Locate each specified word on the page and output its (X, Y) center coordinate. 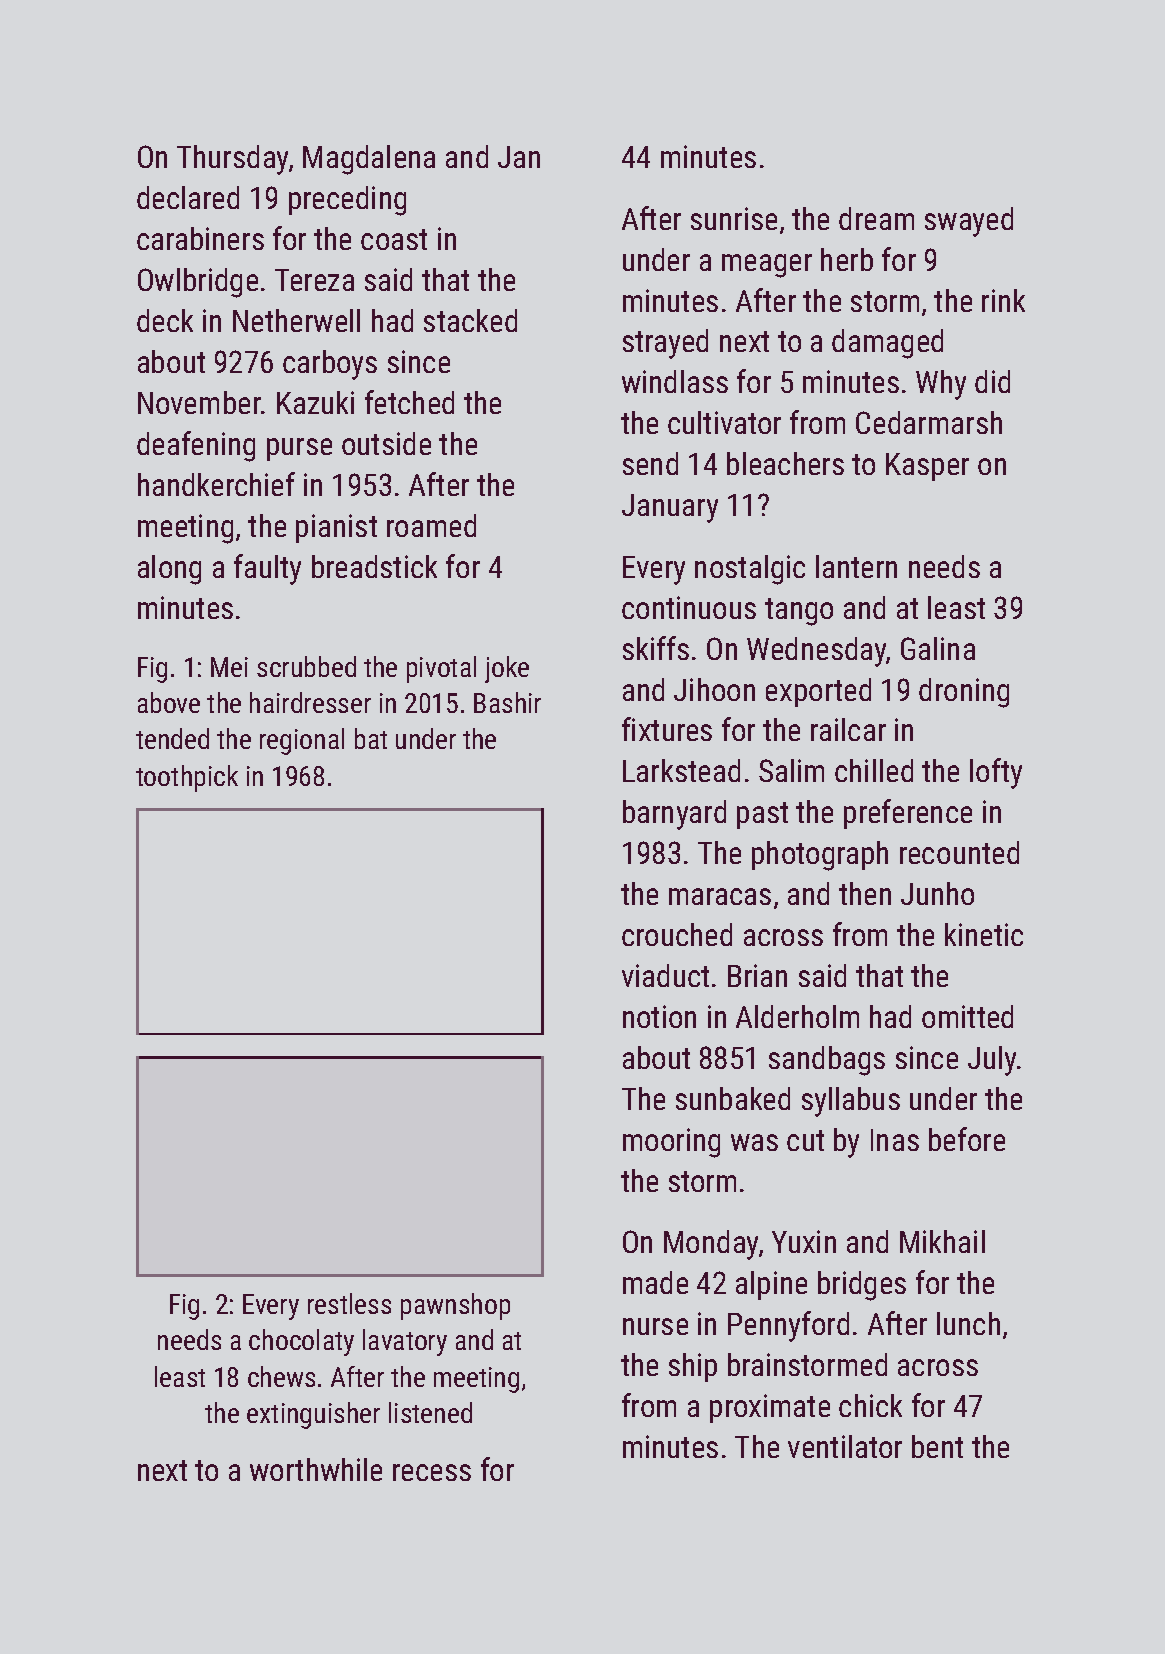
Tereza (314, 280)
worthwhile (316, 1469)
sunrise (734, 218)
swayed (969, 222)
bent (937, 1446)
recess (432, 1472)
